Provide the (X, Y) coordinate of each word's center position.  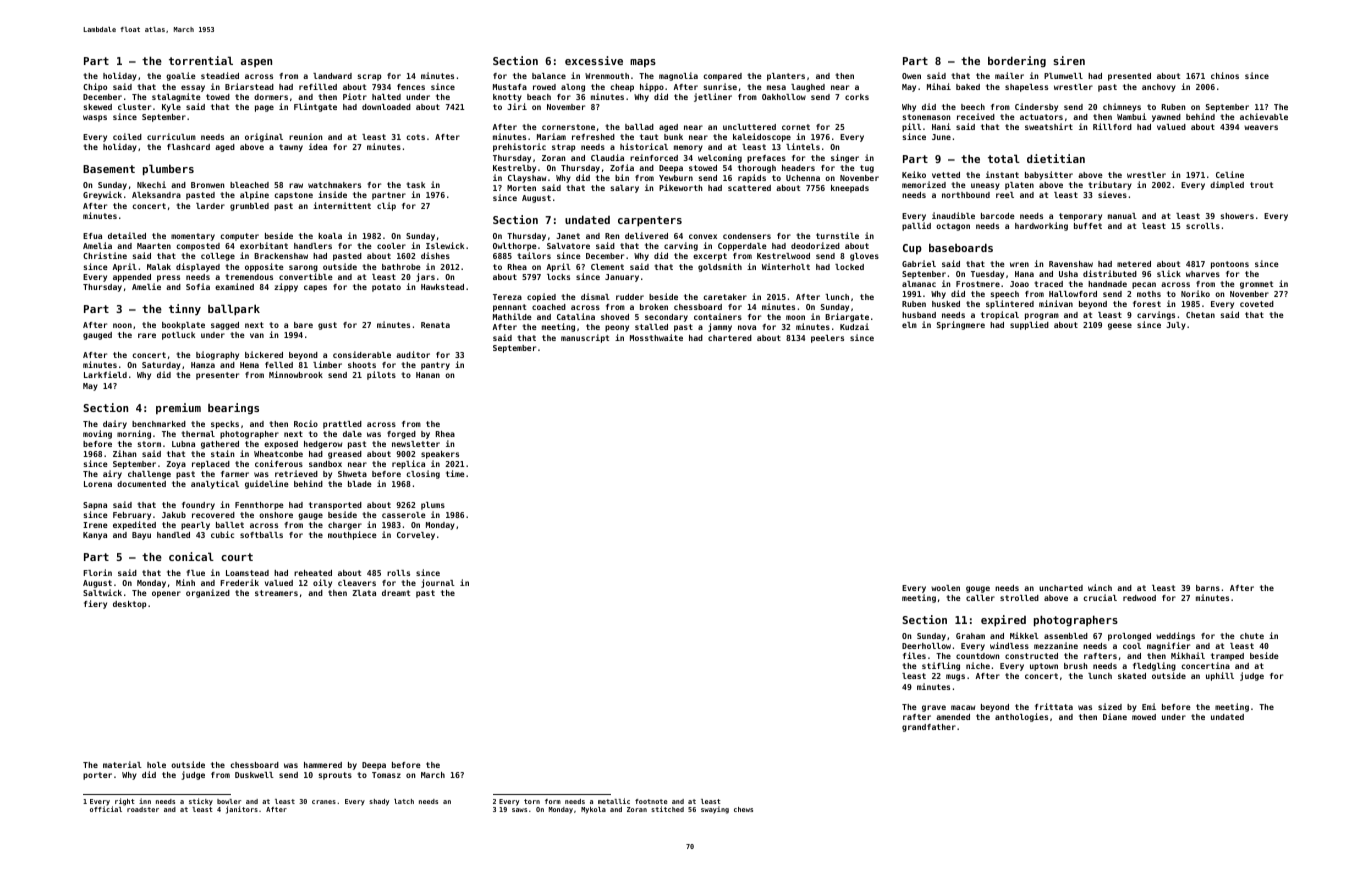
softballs (261, 535)
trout (1261, 185)
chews (743, 809)
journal (438, 583)
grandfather (929, 728)
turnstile (837, 235)
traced (1048, 284)
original (264, 137)
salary (625, 189)
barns (1208, 588)
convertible (306, 276)
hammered (323, 765)
